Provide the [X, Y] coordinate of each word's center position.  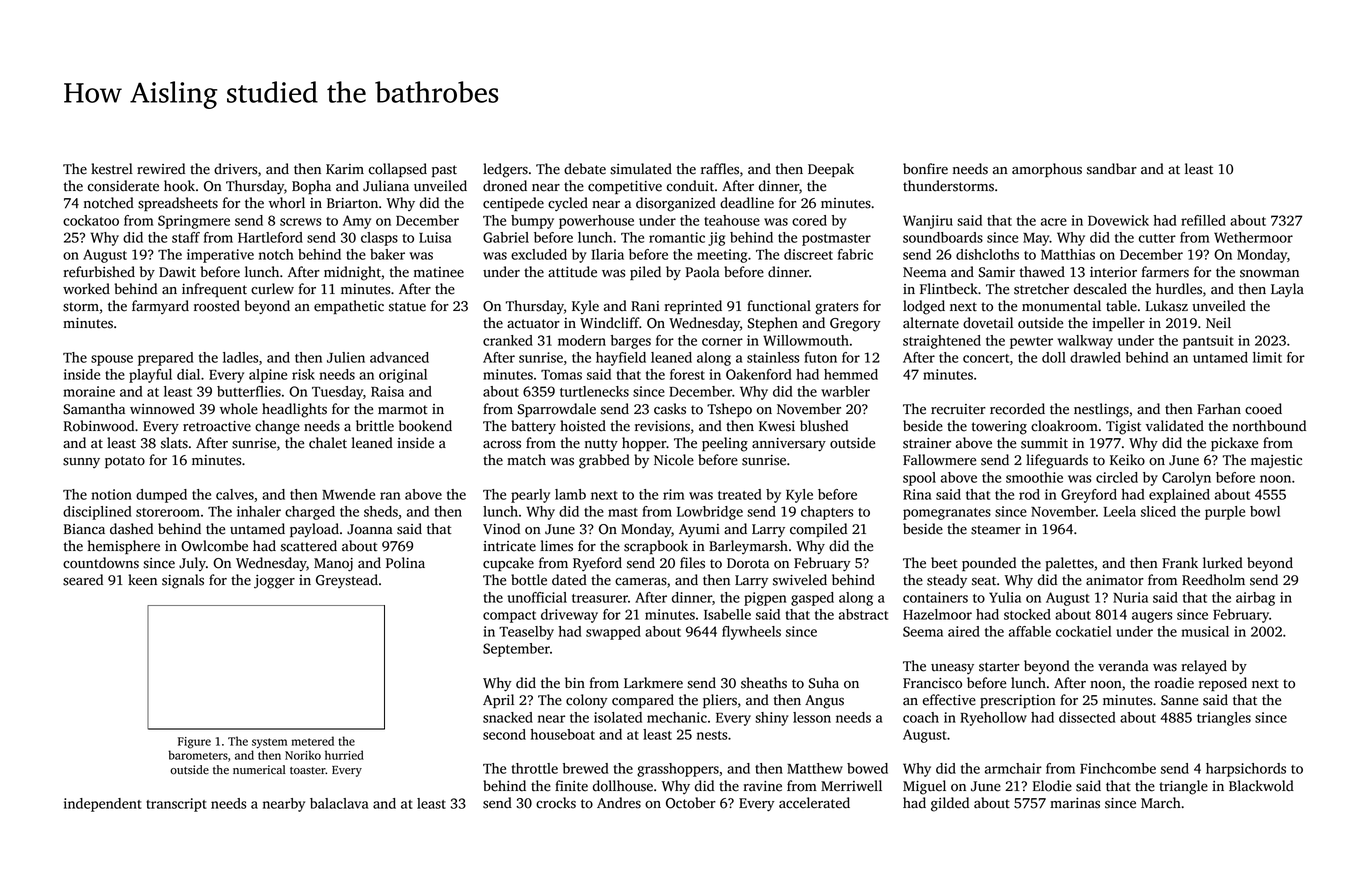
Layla [1287, 290]
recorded [1017, 409]
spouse [112, 360]
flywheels [751, 633]
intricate [509, 546]
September [516, 650]
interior [1113, 272]
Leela [1120, 511]
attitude [572, 272]
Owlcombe [214, 546]
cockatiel [1084, 631]
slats [174, 443]
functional [779, 306]
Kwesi [777, 426]
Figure [194, 743]
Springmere [194, 222]
